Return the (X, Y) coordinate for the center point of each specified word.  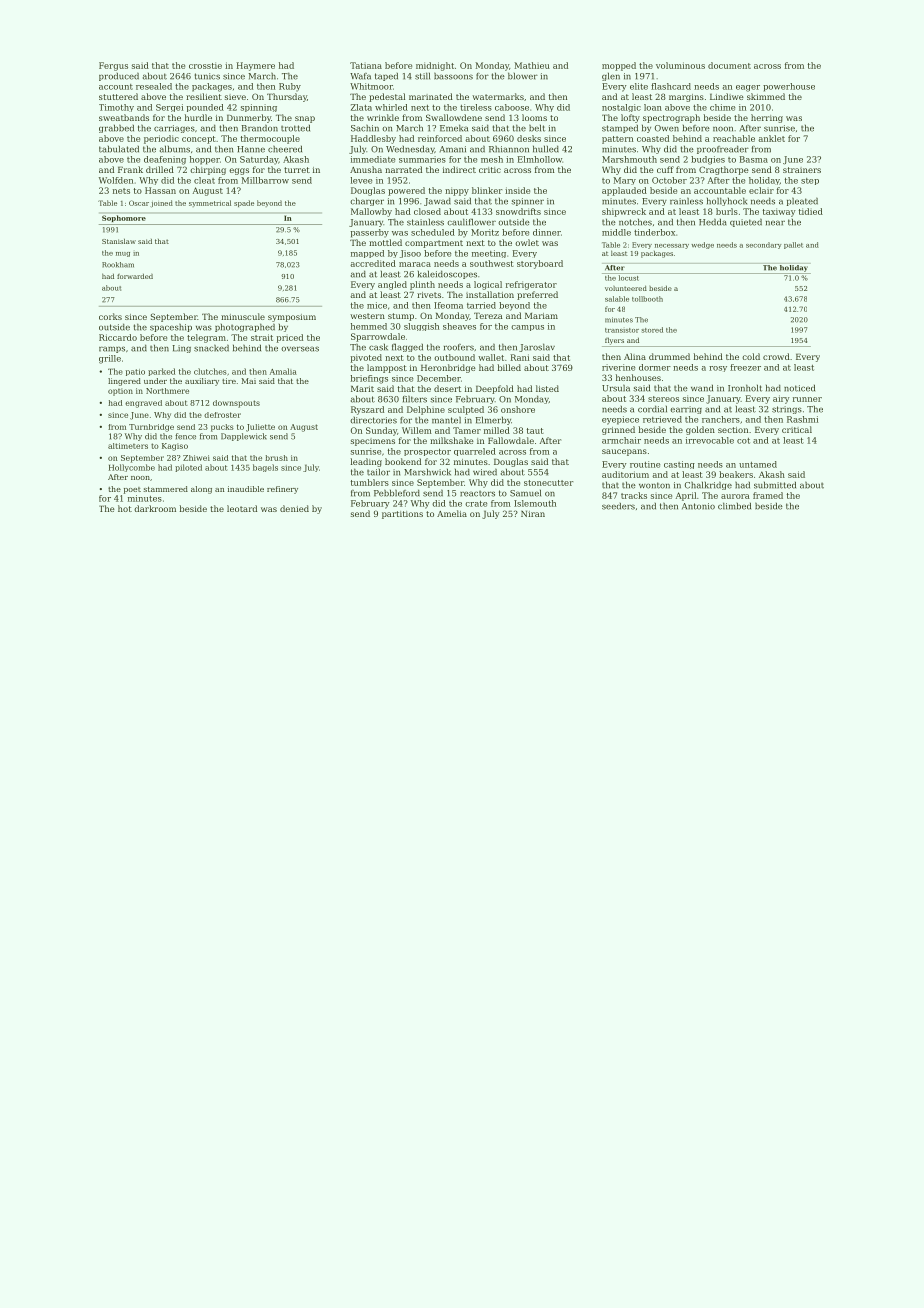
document (729, 65)
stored (652, 330)
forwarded (135, 276)
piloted (188, 468)
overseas (300, 349)
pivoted (366, 358)
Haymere (256, 66)
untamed (758, 464)
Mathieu (532, 65)
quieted (746, 222)
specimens (373, 442)
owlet (527, 242)
